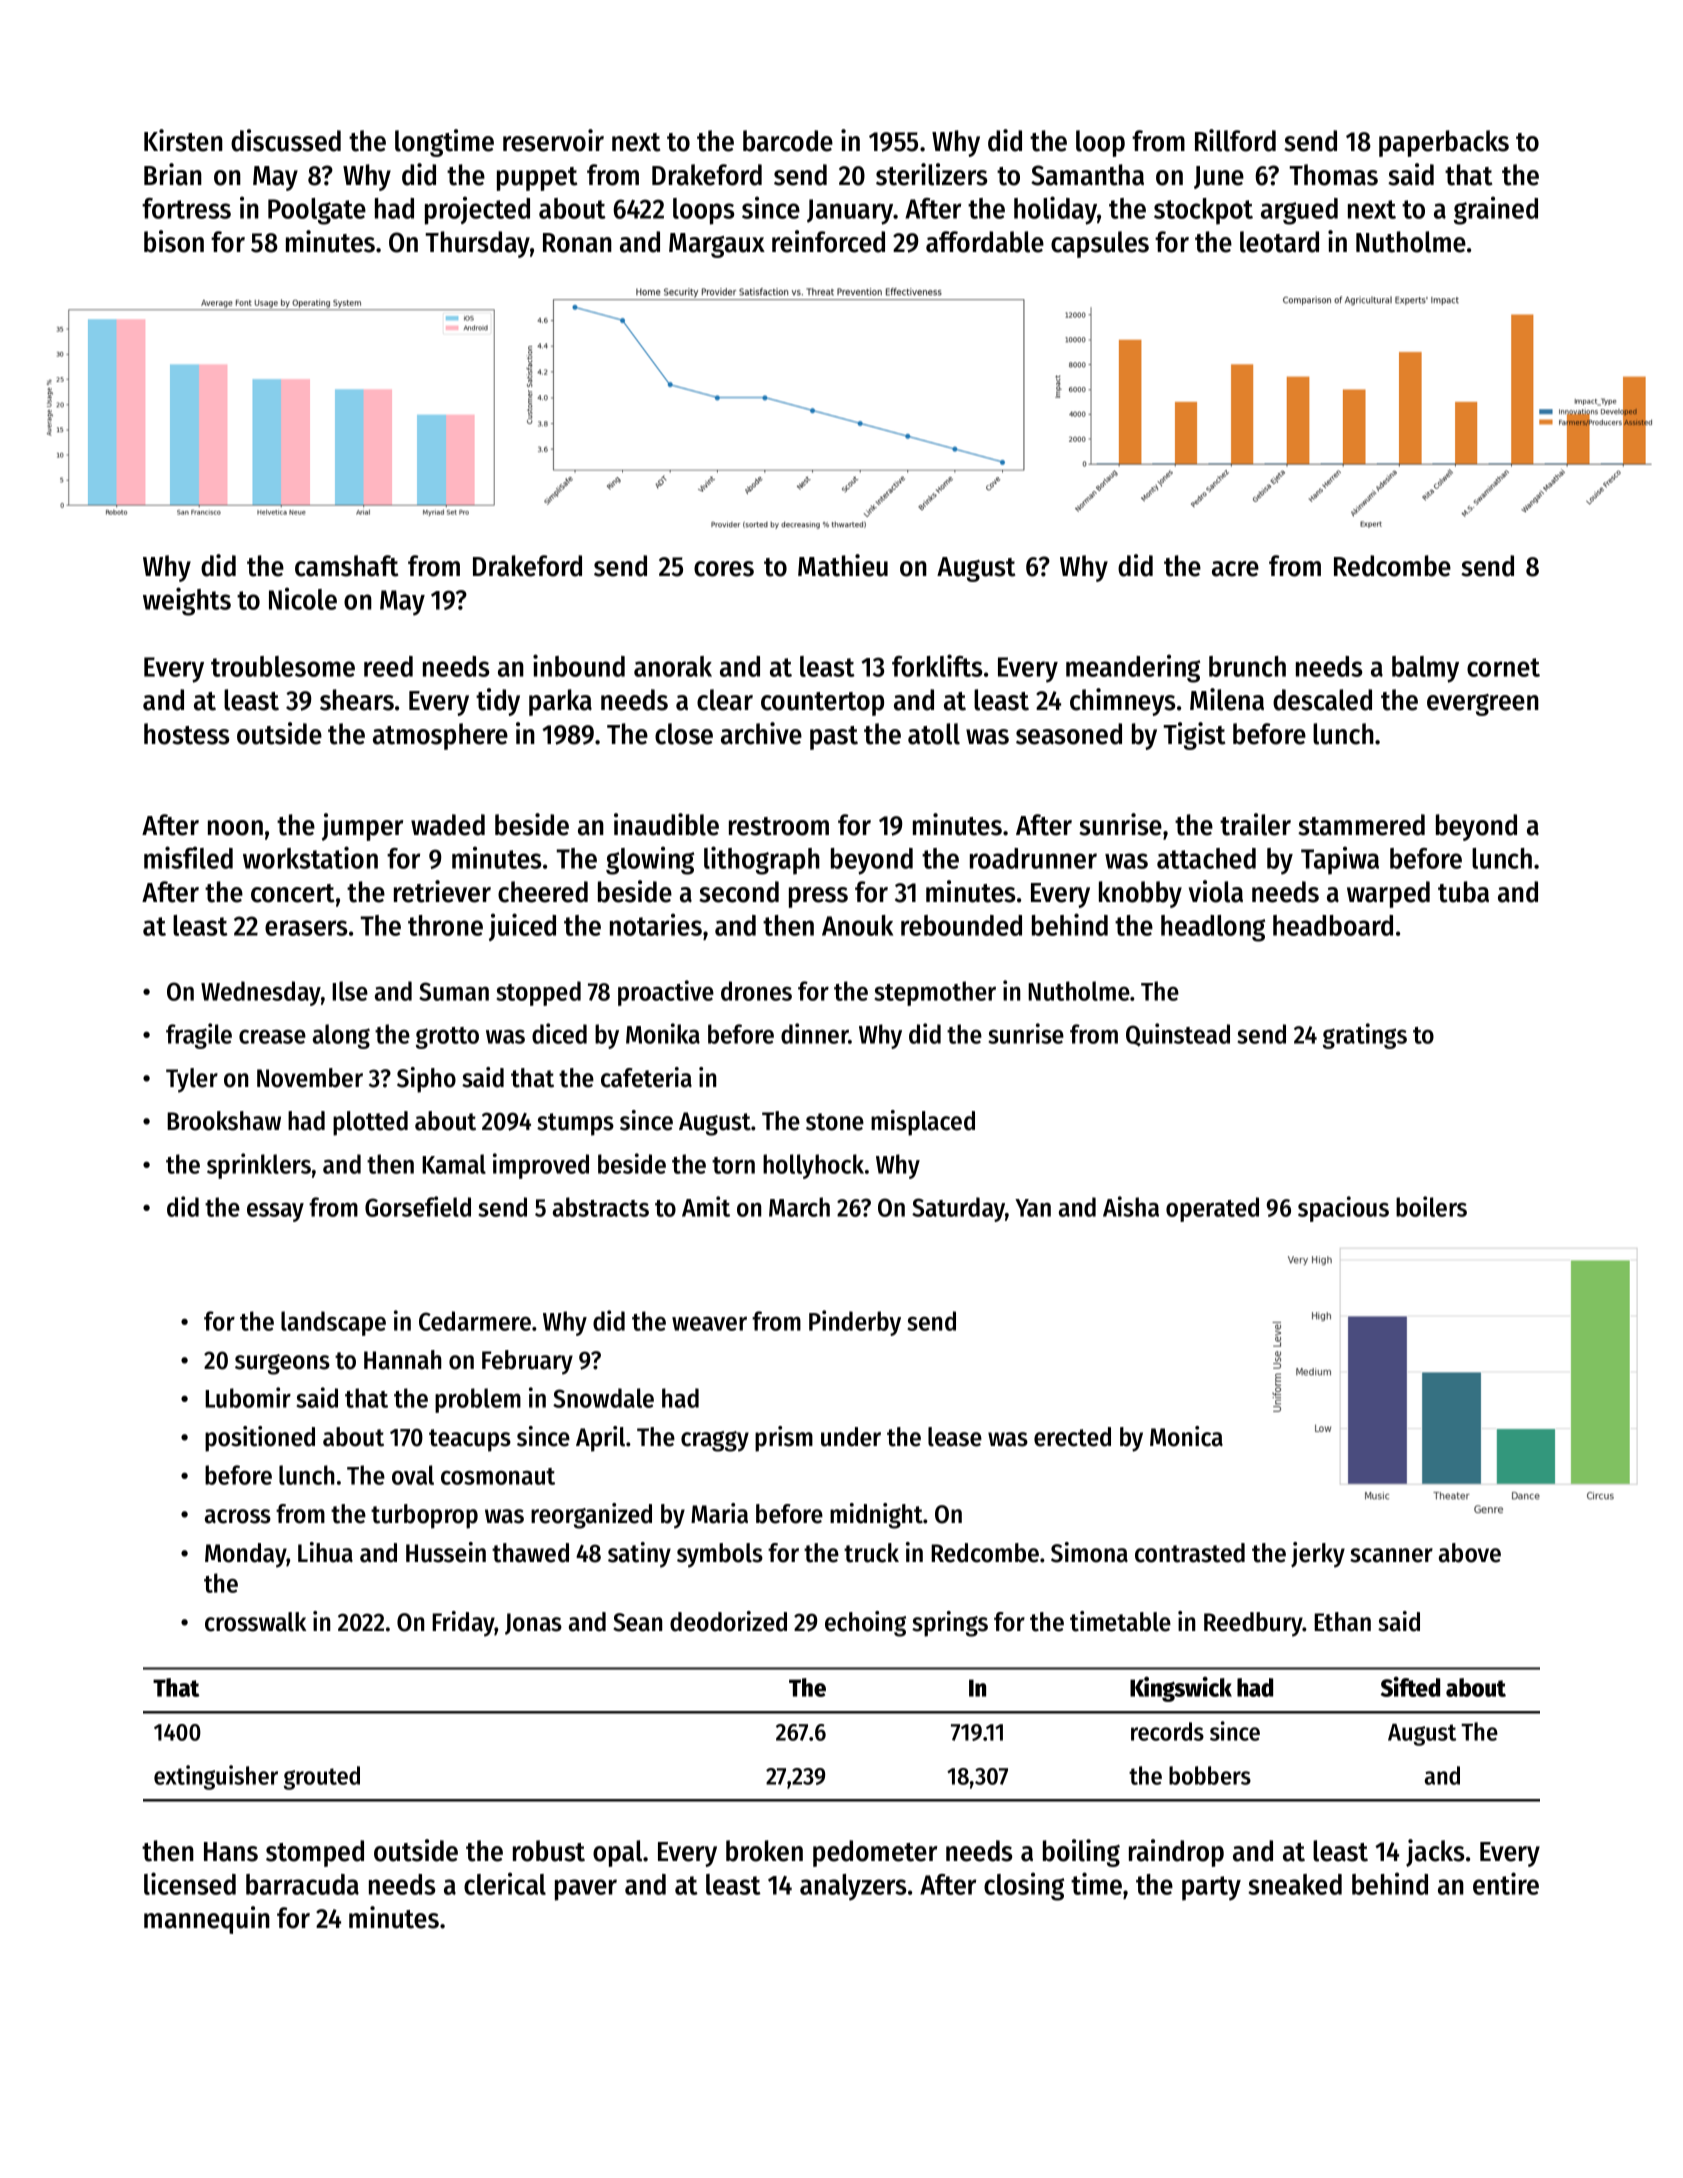 This page has width=1683, height=2178. Describe the element at coordinates (1211, 1888) in the page. I see `party` at that location.
